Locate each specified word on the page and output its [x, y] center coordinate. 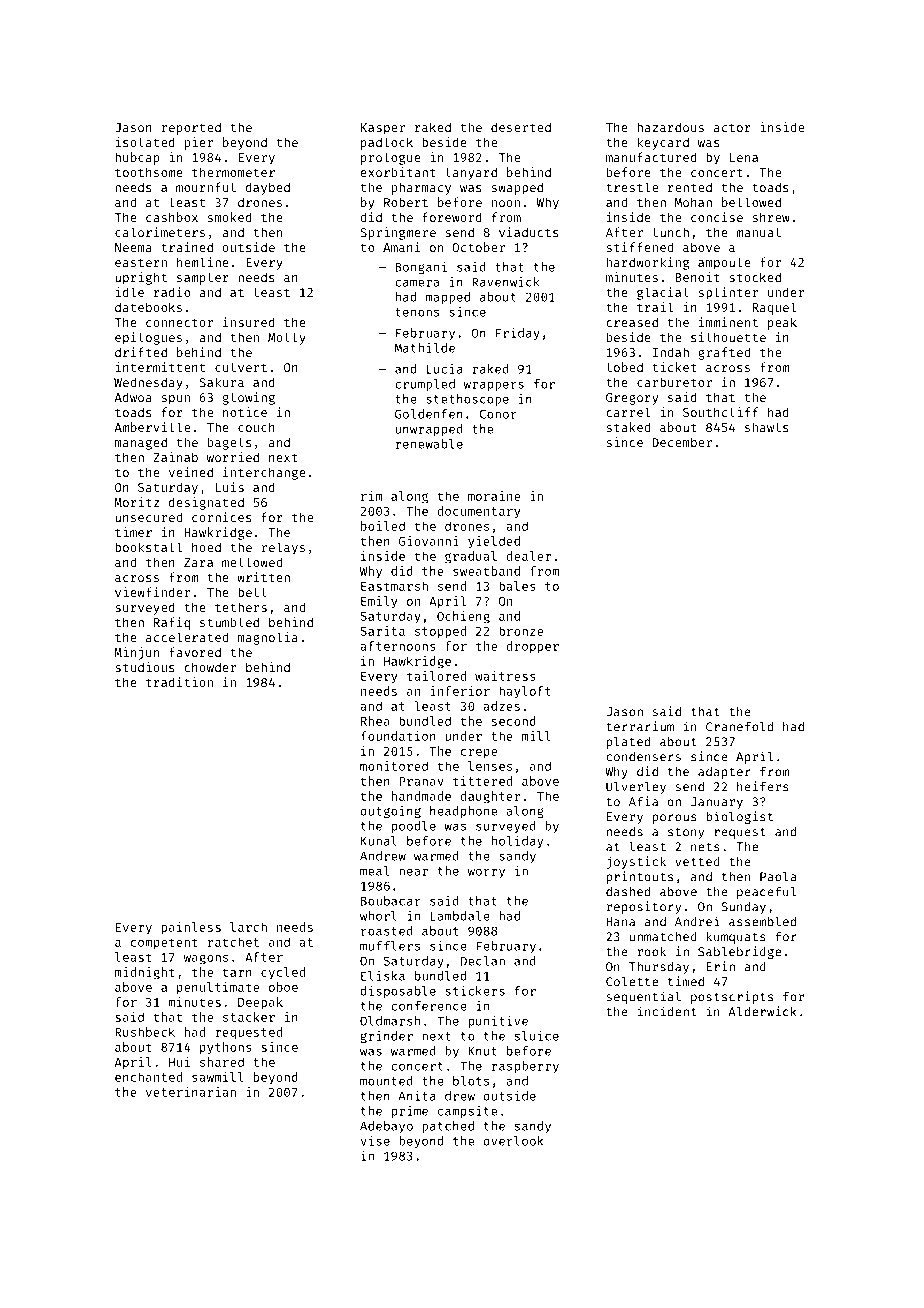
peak [782, 323]
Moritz [136, 502]
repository [644, 907]
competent [164, 944]
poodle [414, 827]
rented [690, 187]
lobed [624, 367]
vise [375, 1140]
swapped [517, 188]
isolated [145, 142]
